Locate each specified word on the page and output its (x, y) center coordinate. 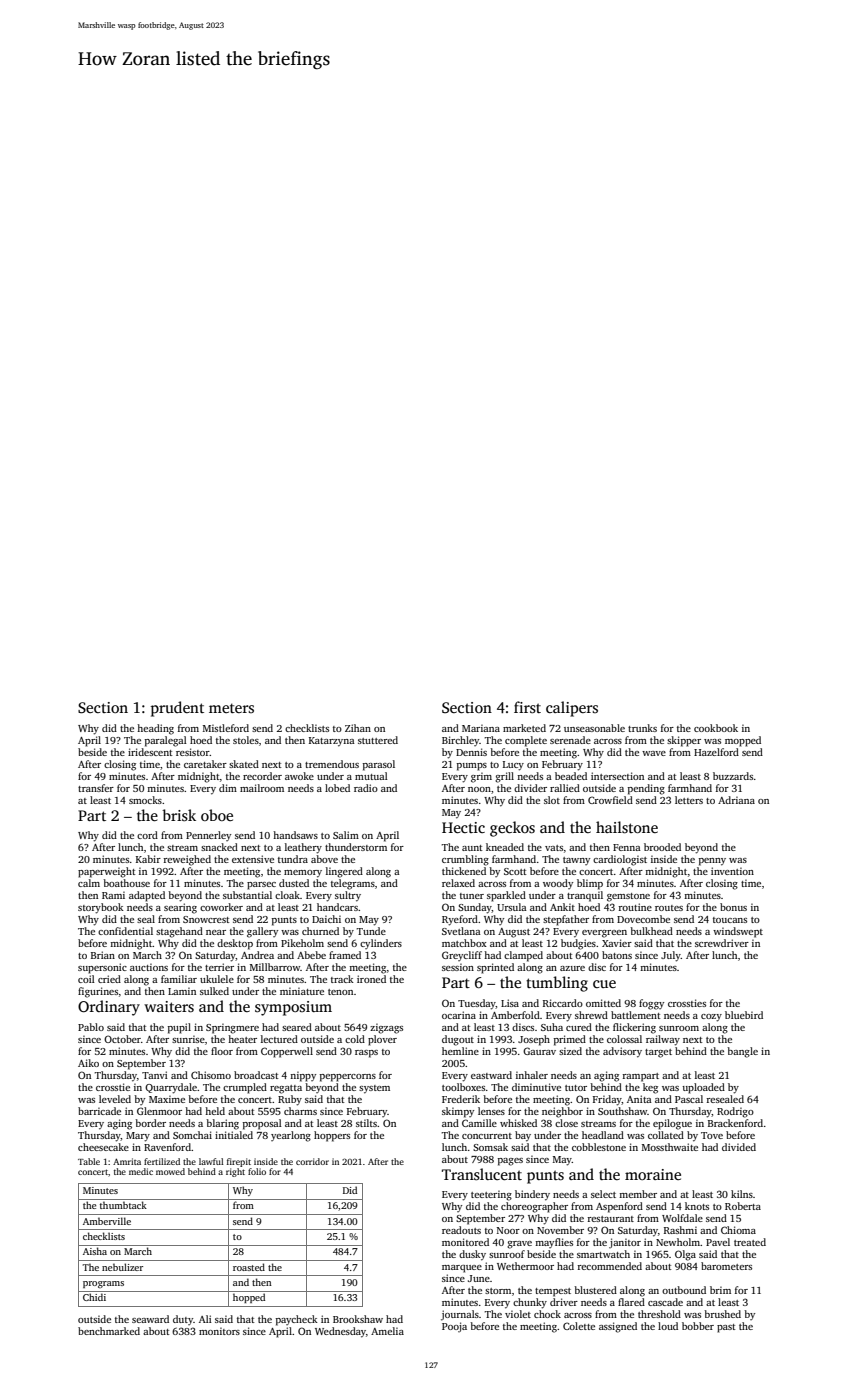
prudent (177, 709)
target (658, 1053)
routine (635, 907)
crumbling (465, 860)
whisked (518, 1123)
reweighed (187, 860)
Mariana (481, 728)
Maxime (167, 1099)
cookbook (716, 728)
